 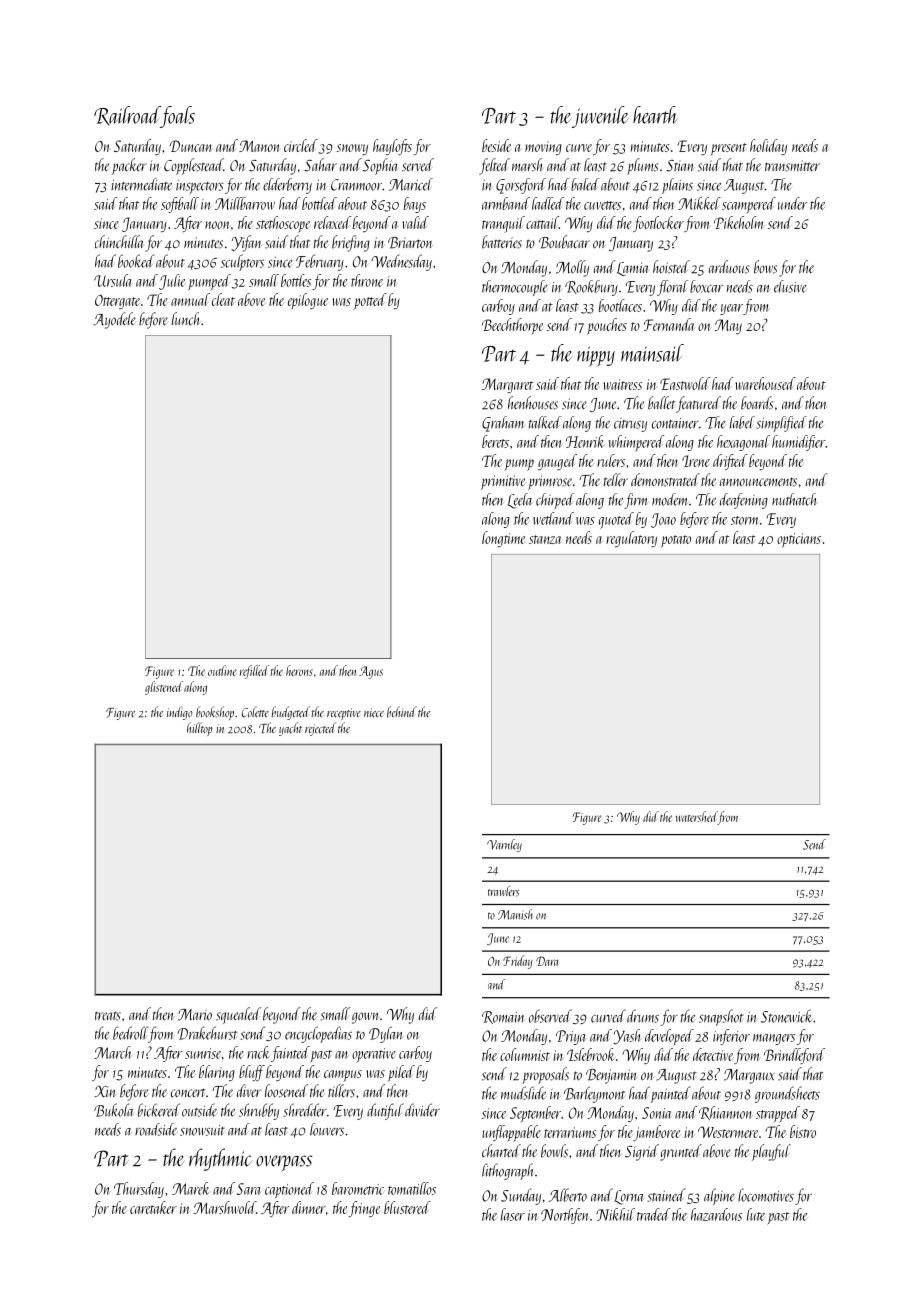 I want to click on epilogue, so click(x=308, y=301).
